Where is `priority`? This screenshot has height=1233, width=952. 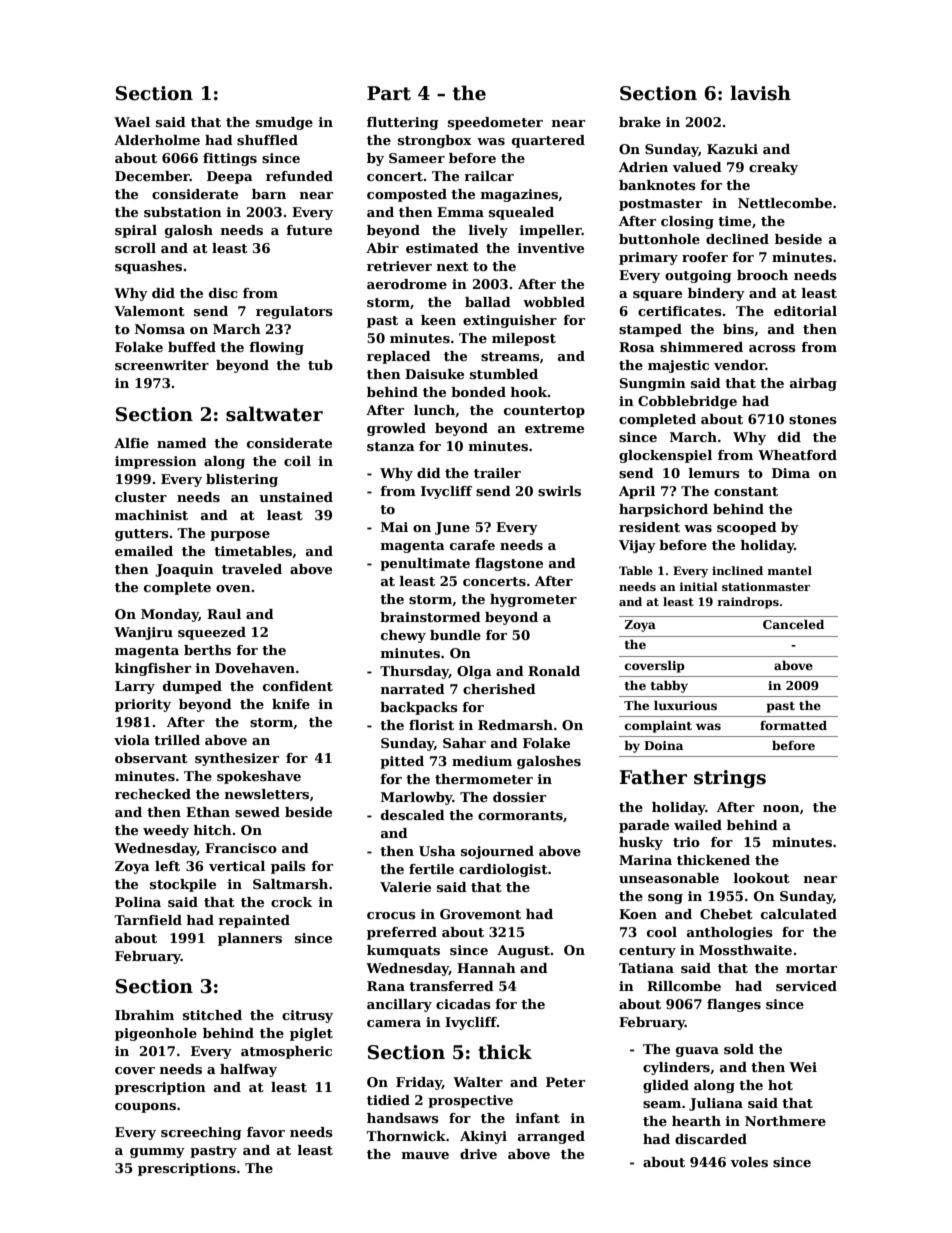
priority is located at coordinates (143, 705).
